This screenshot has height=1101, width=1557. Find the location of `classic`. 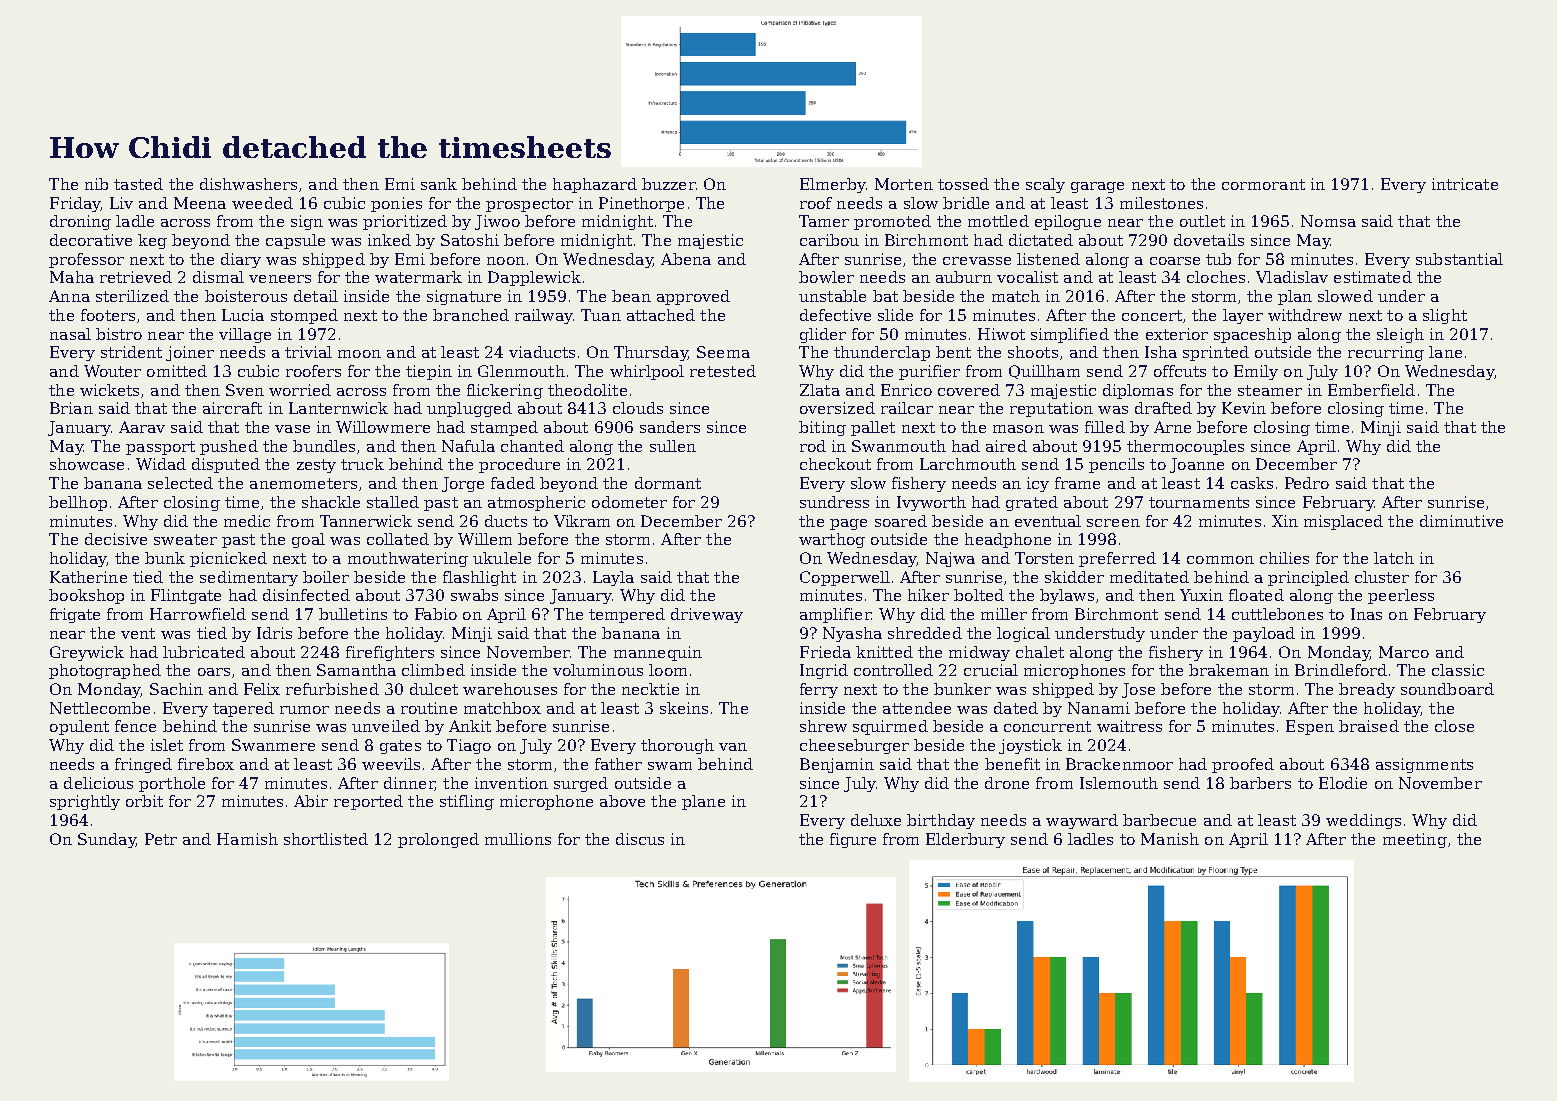

classic is located at coordinates (1458, 670).
